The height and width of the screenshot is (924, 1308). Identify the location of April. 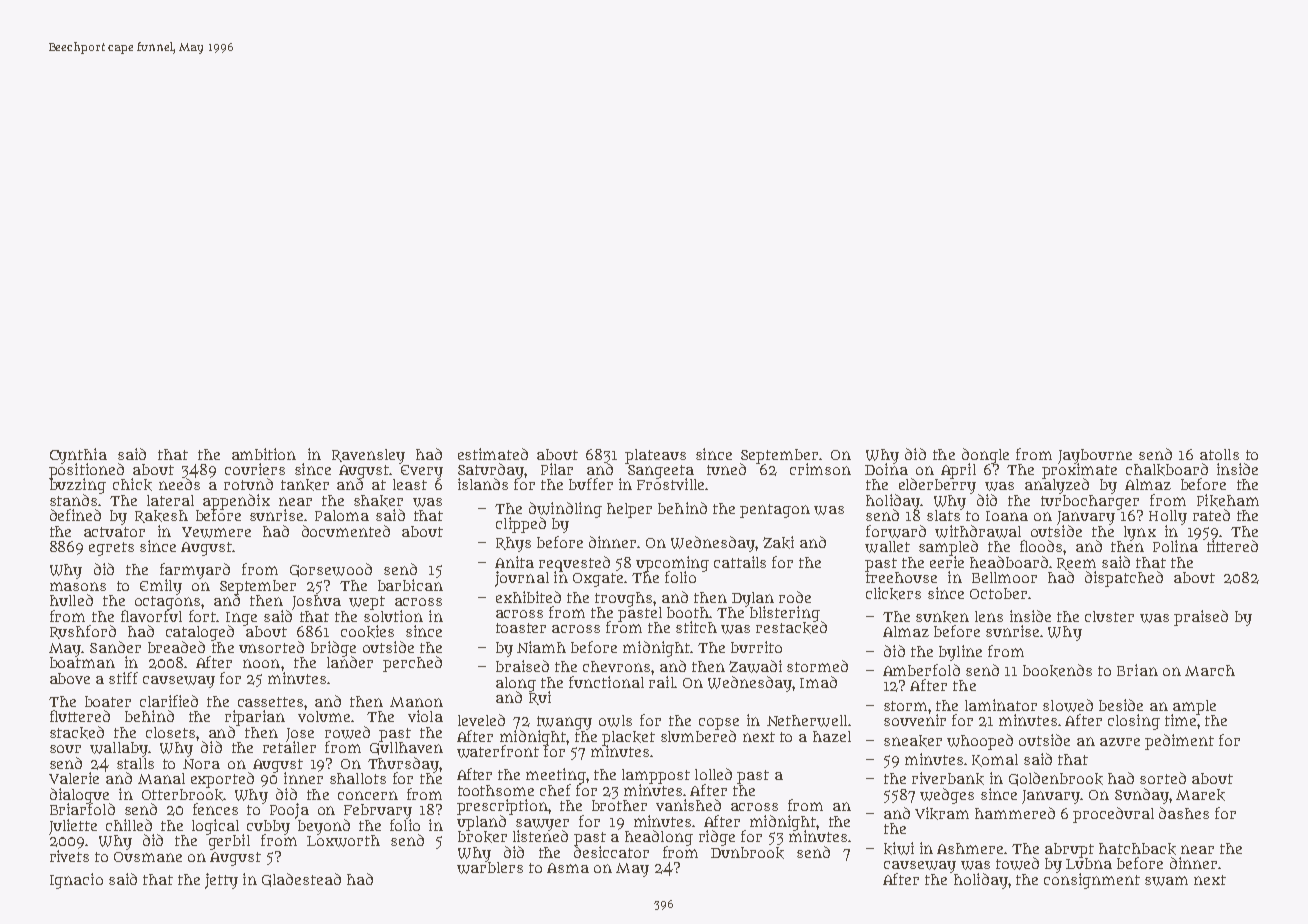
(958, 471).
